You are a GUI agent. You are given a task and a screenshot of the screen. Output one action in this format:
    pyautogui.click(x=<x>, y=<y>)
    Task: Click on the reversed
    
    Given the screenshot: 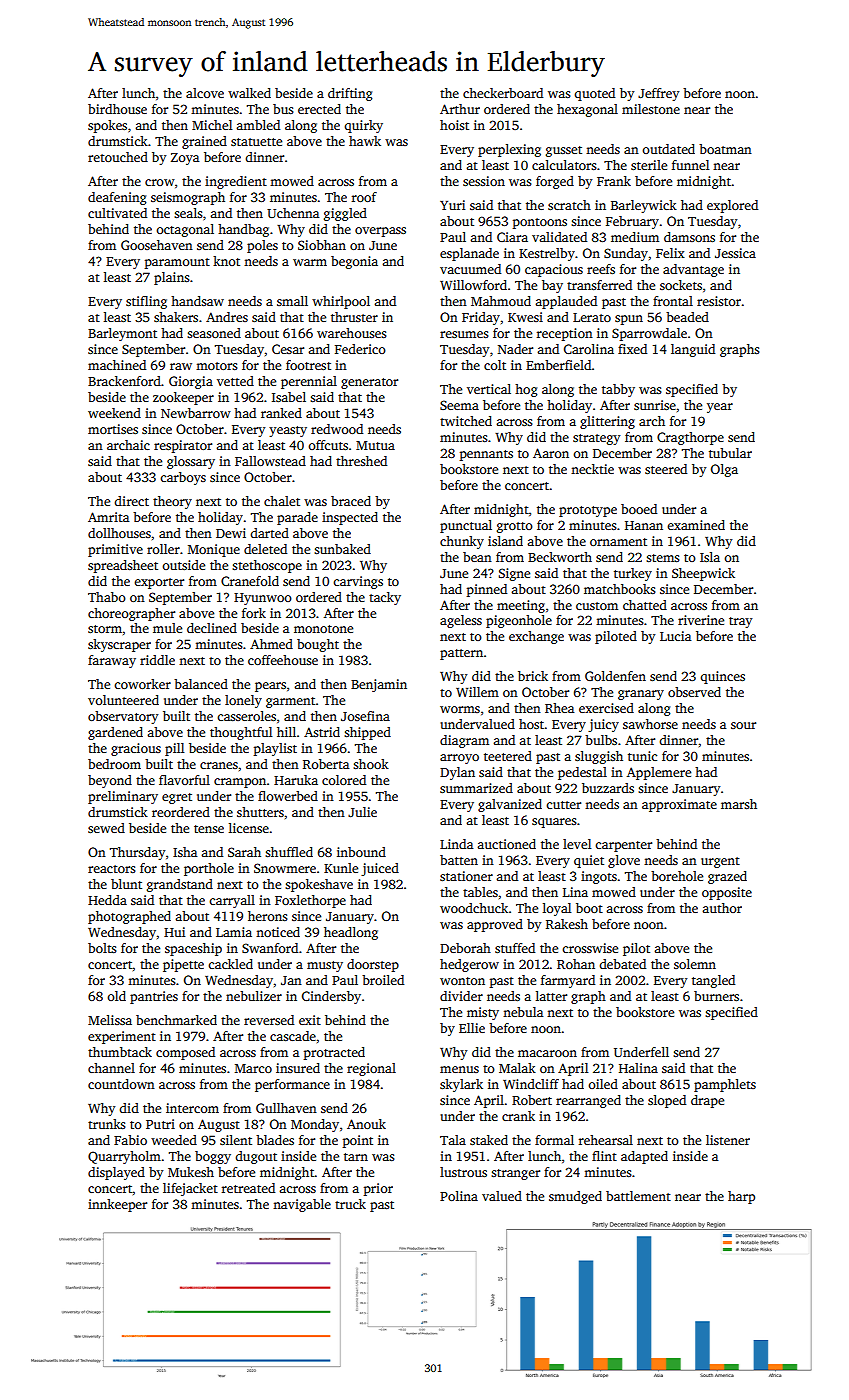 What is the action you would take?
    pyautogui.click(x=269, y=1020)
